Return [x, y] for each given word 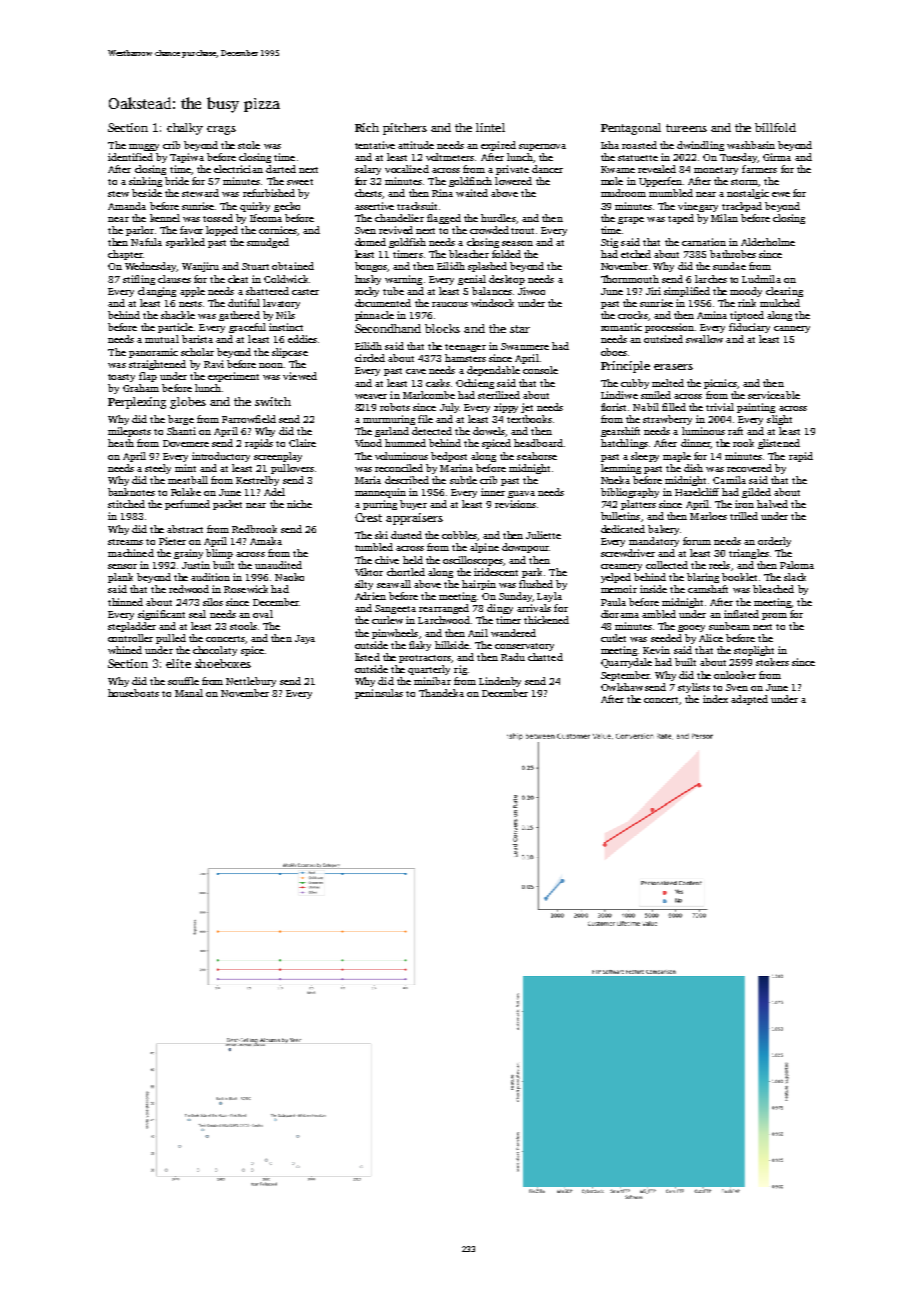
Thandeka [441, 693]
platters [638, 505]
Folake [186, 492]
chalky [185, 129]
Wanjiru [200, 267]
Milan [724, 218]
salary [368, 170]
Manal [189, 693]
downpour [525, 548]
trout [522, 231]
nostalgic [748, 194]
